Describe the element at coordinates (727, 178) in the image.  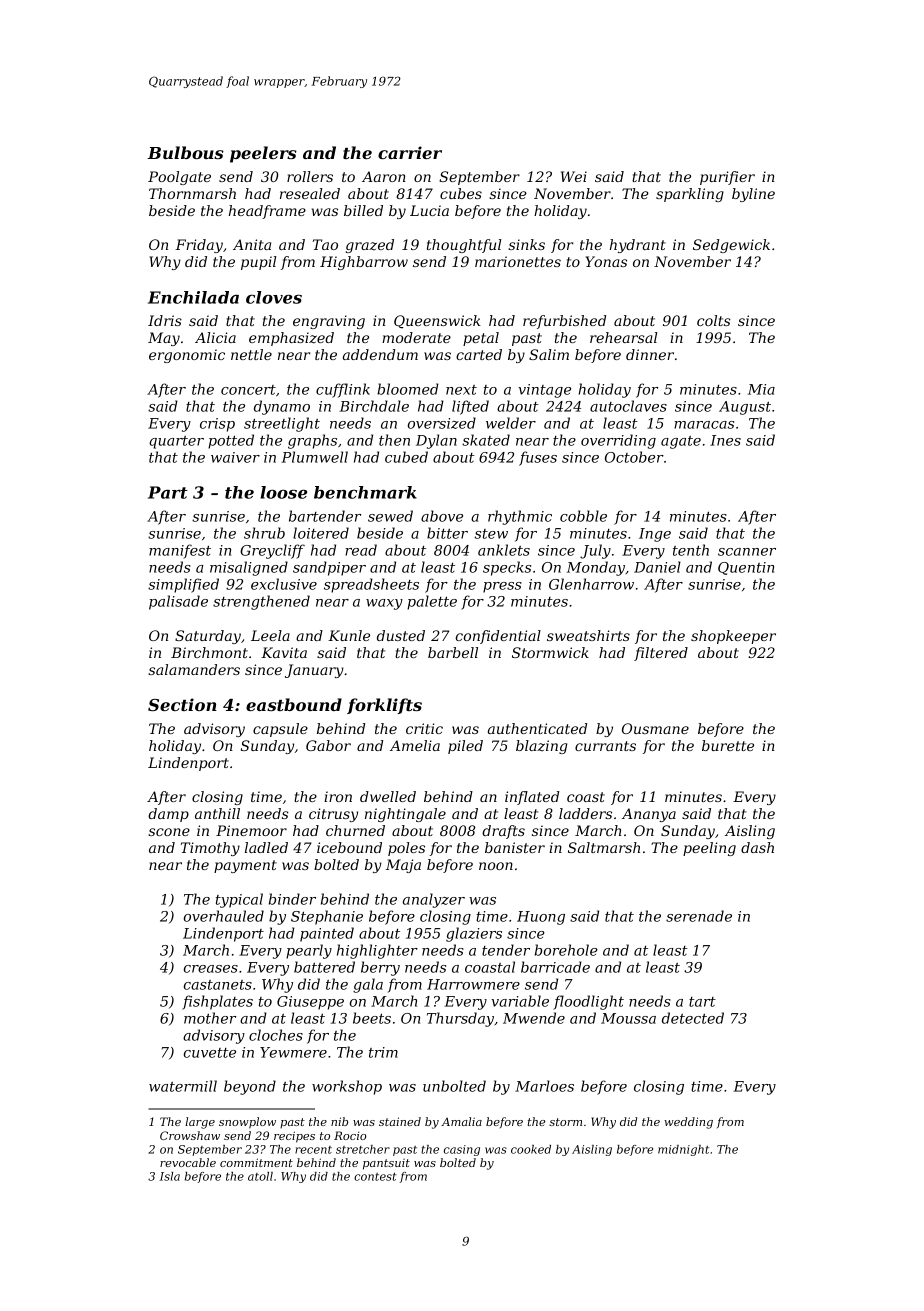
I see `purifier` at that location.
